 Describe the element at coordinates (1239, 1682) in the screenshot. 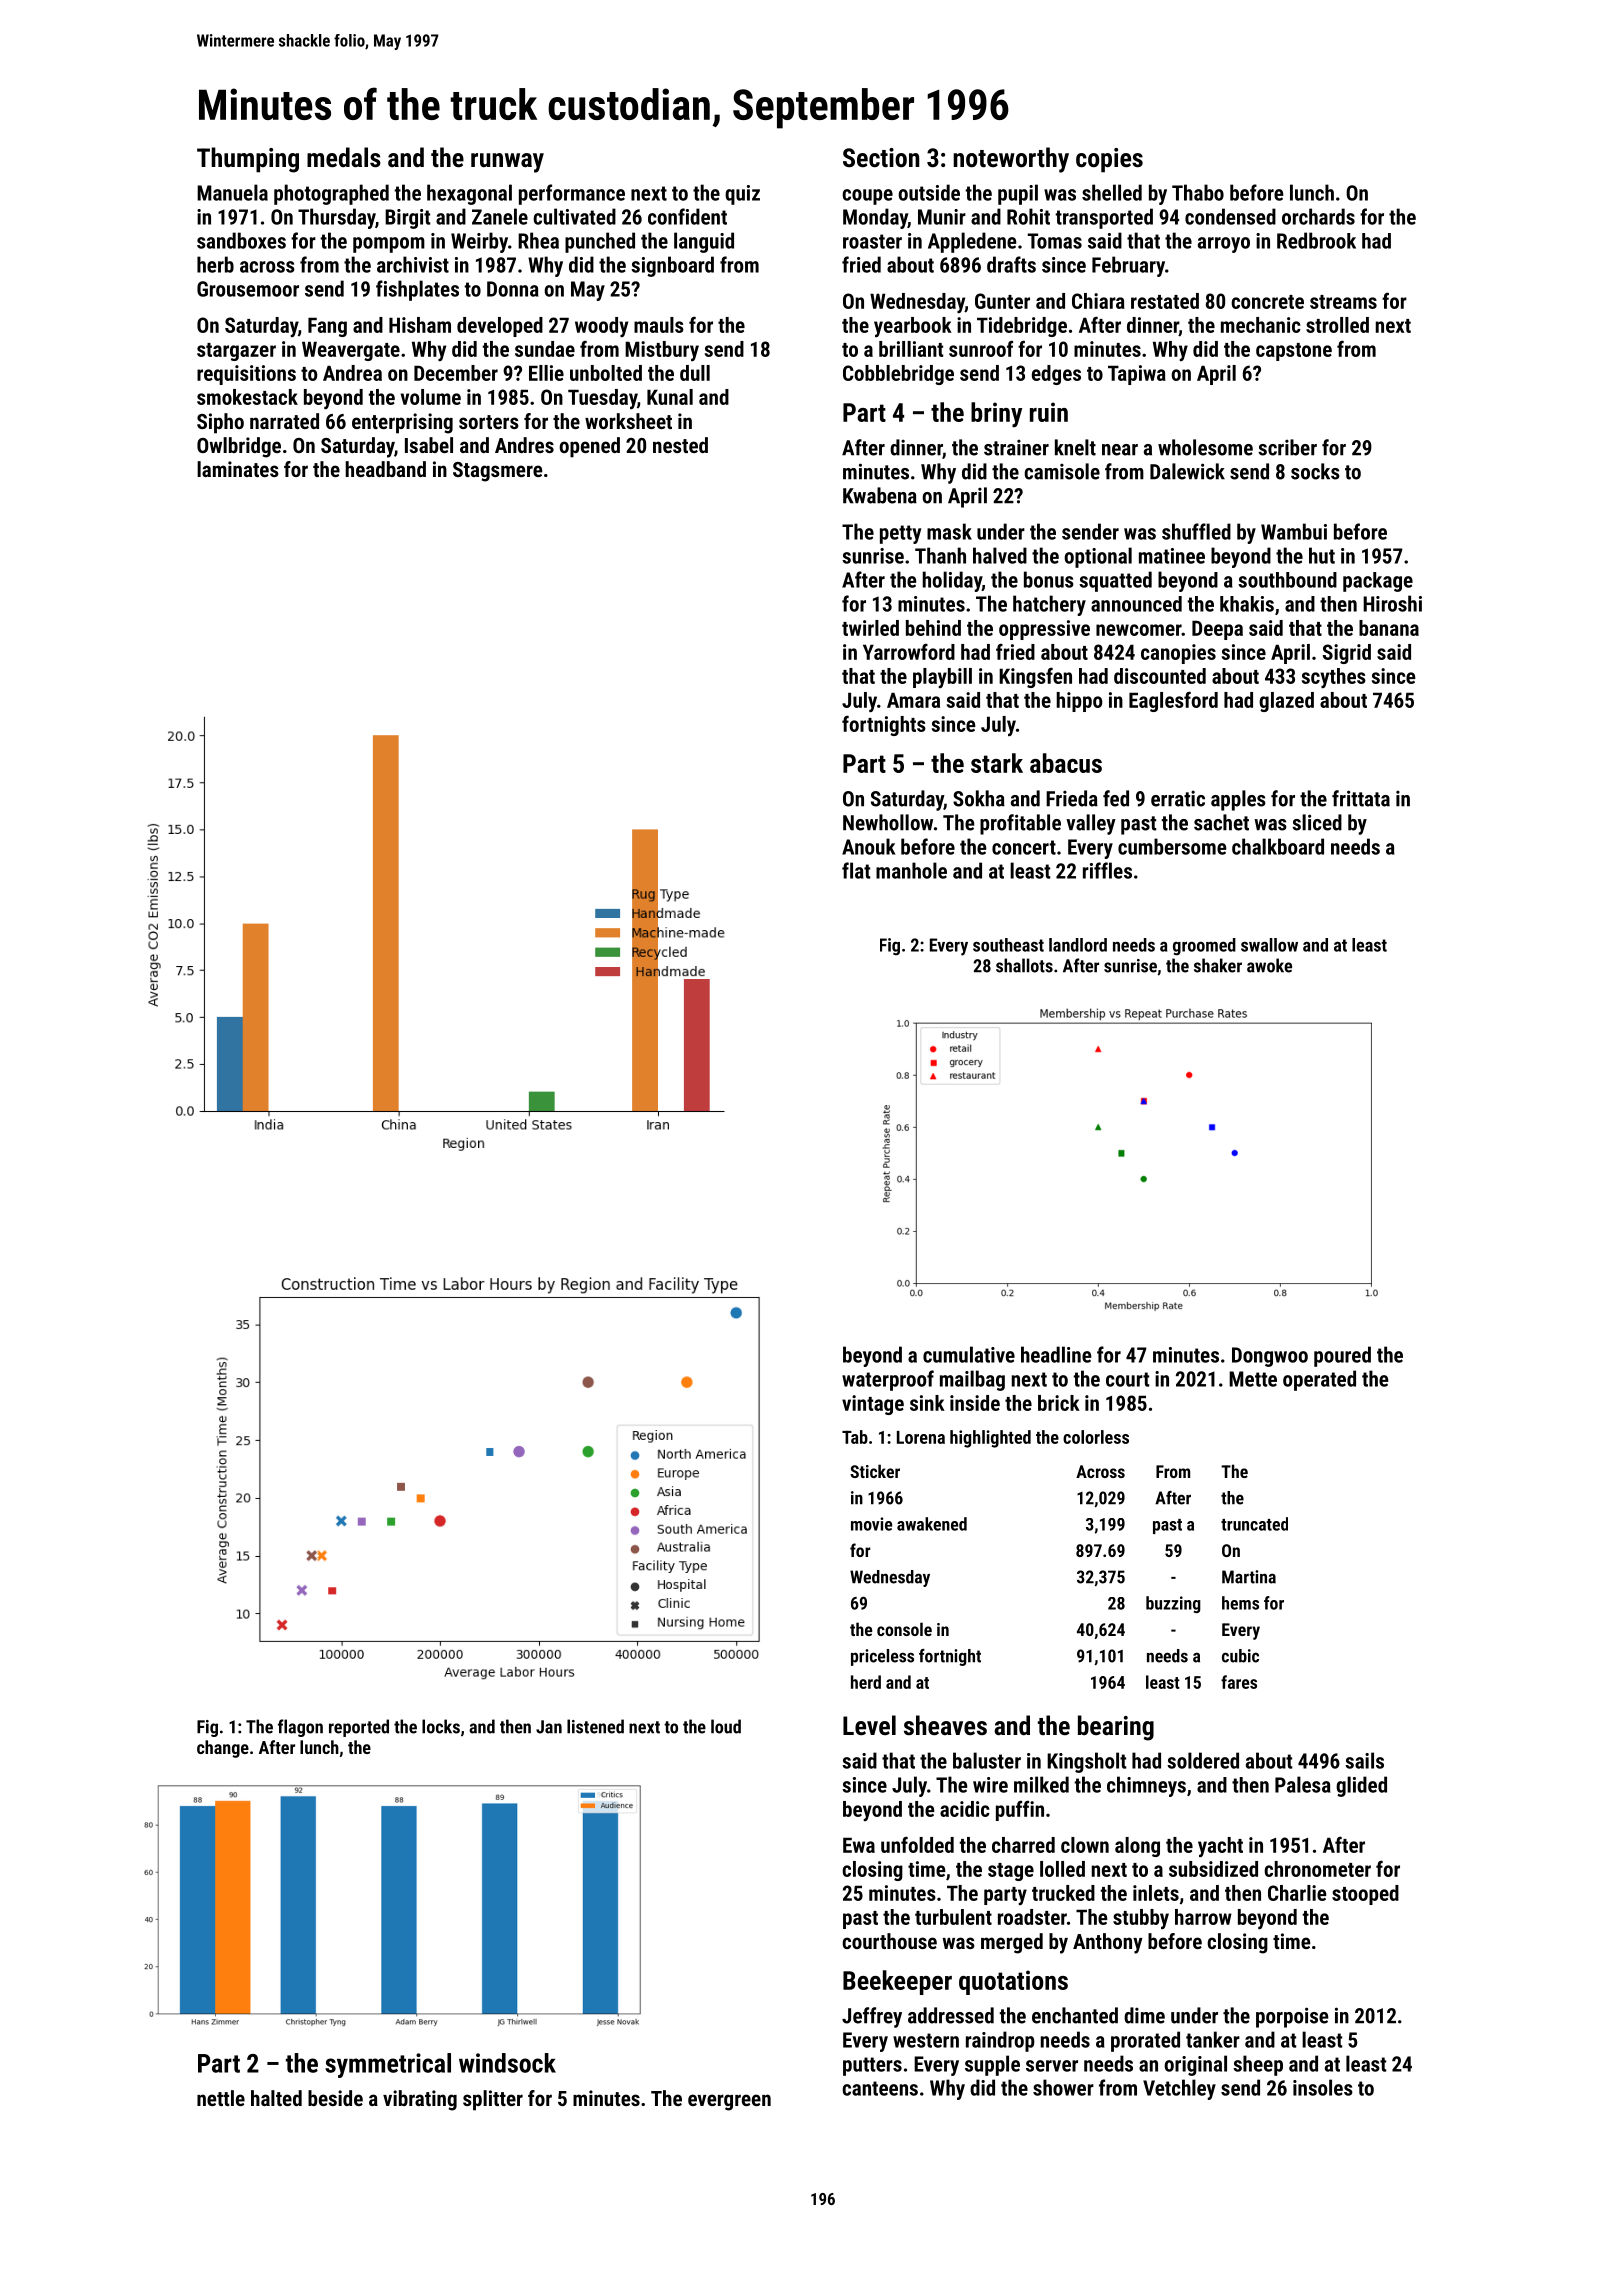

I see `fares` at that location.
